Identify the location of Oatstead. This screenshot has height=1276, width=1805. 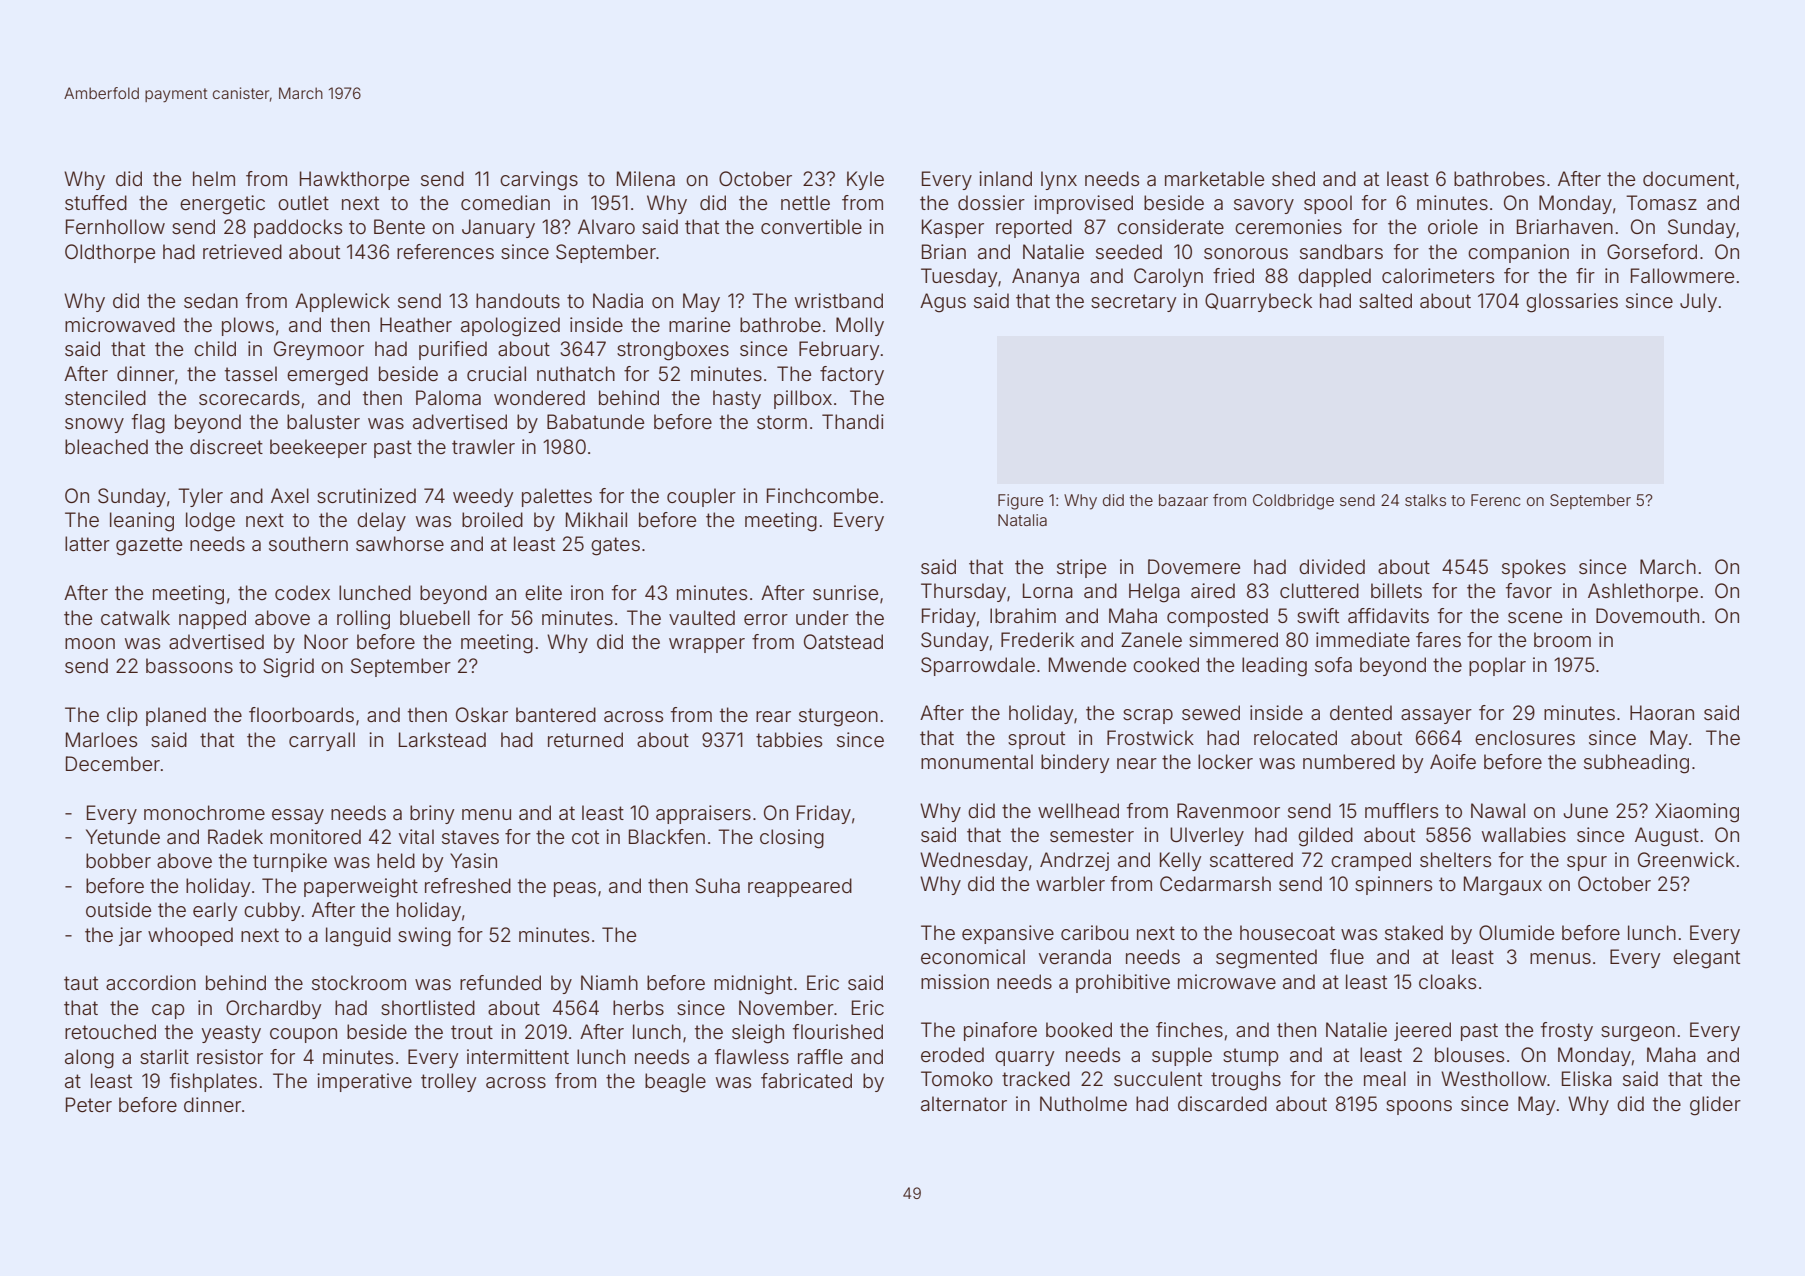
(843, 641).
